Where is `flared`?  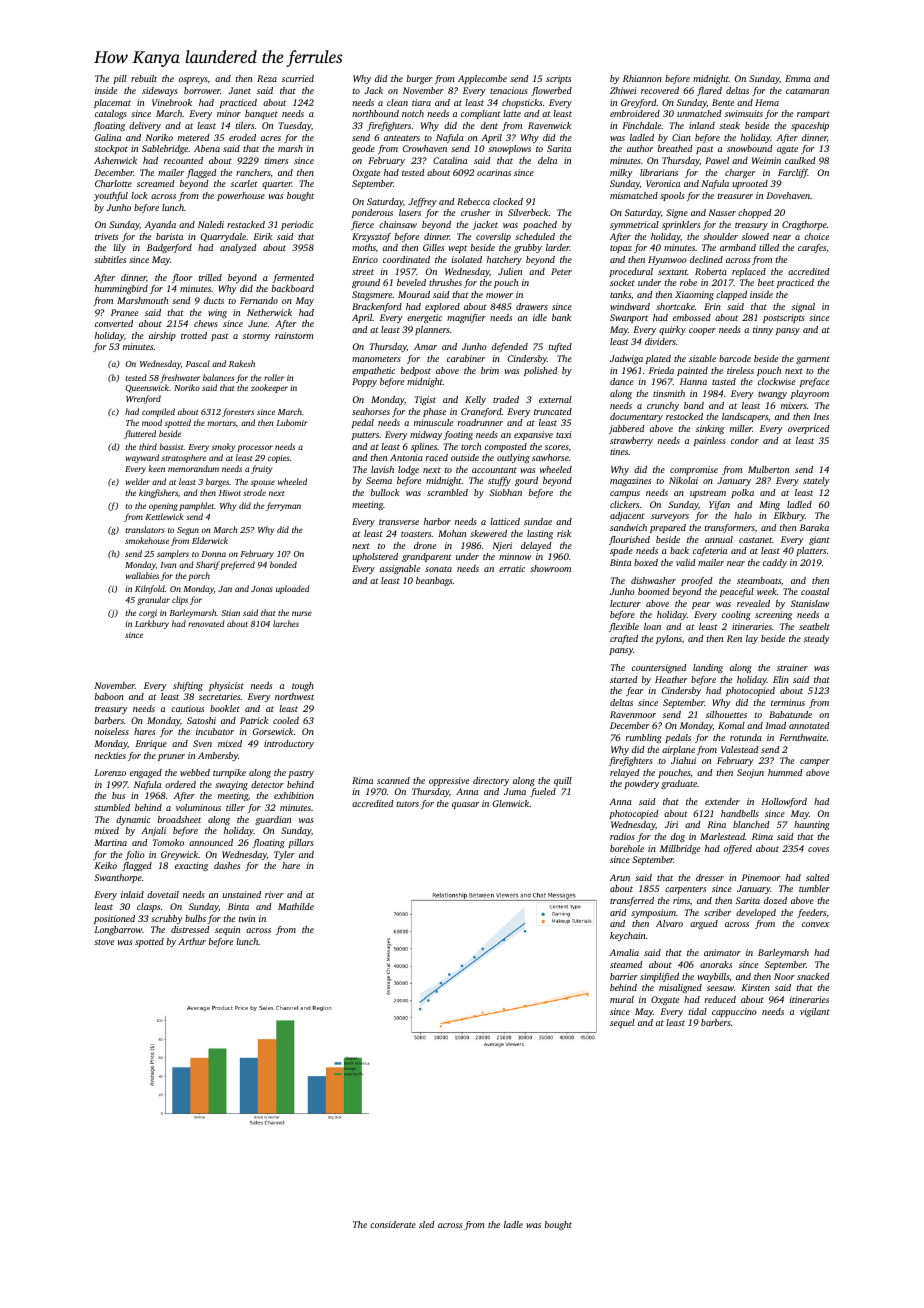
flared is located at coordinates (709, 91).
